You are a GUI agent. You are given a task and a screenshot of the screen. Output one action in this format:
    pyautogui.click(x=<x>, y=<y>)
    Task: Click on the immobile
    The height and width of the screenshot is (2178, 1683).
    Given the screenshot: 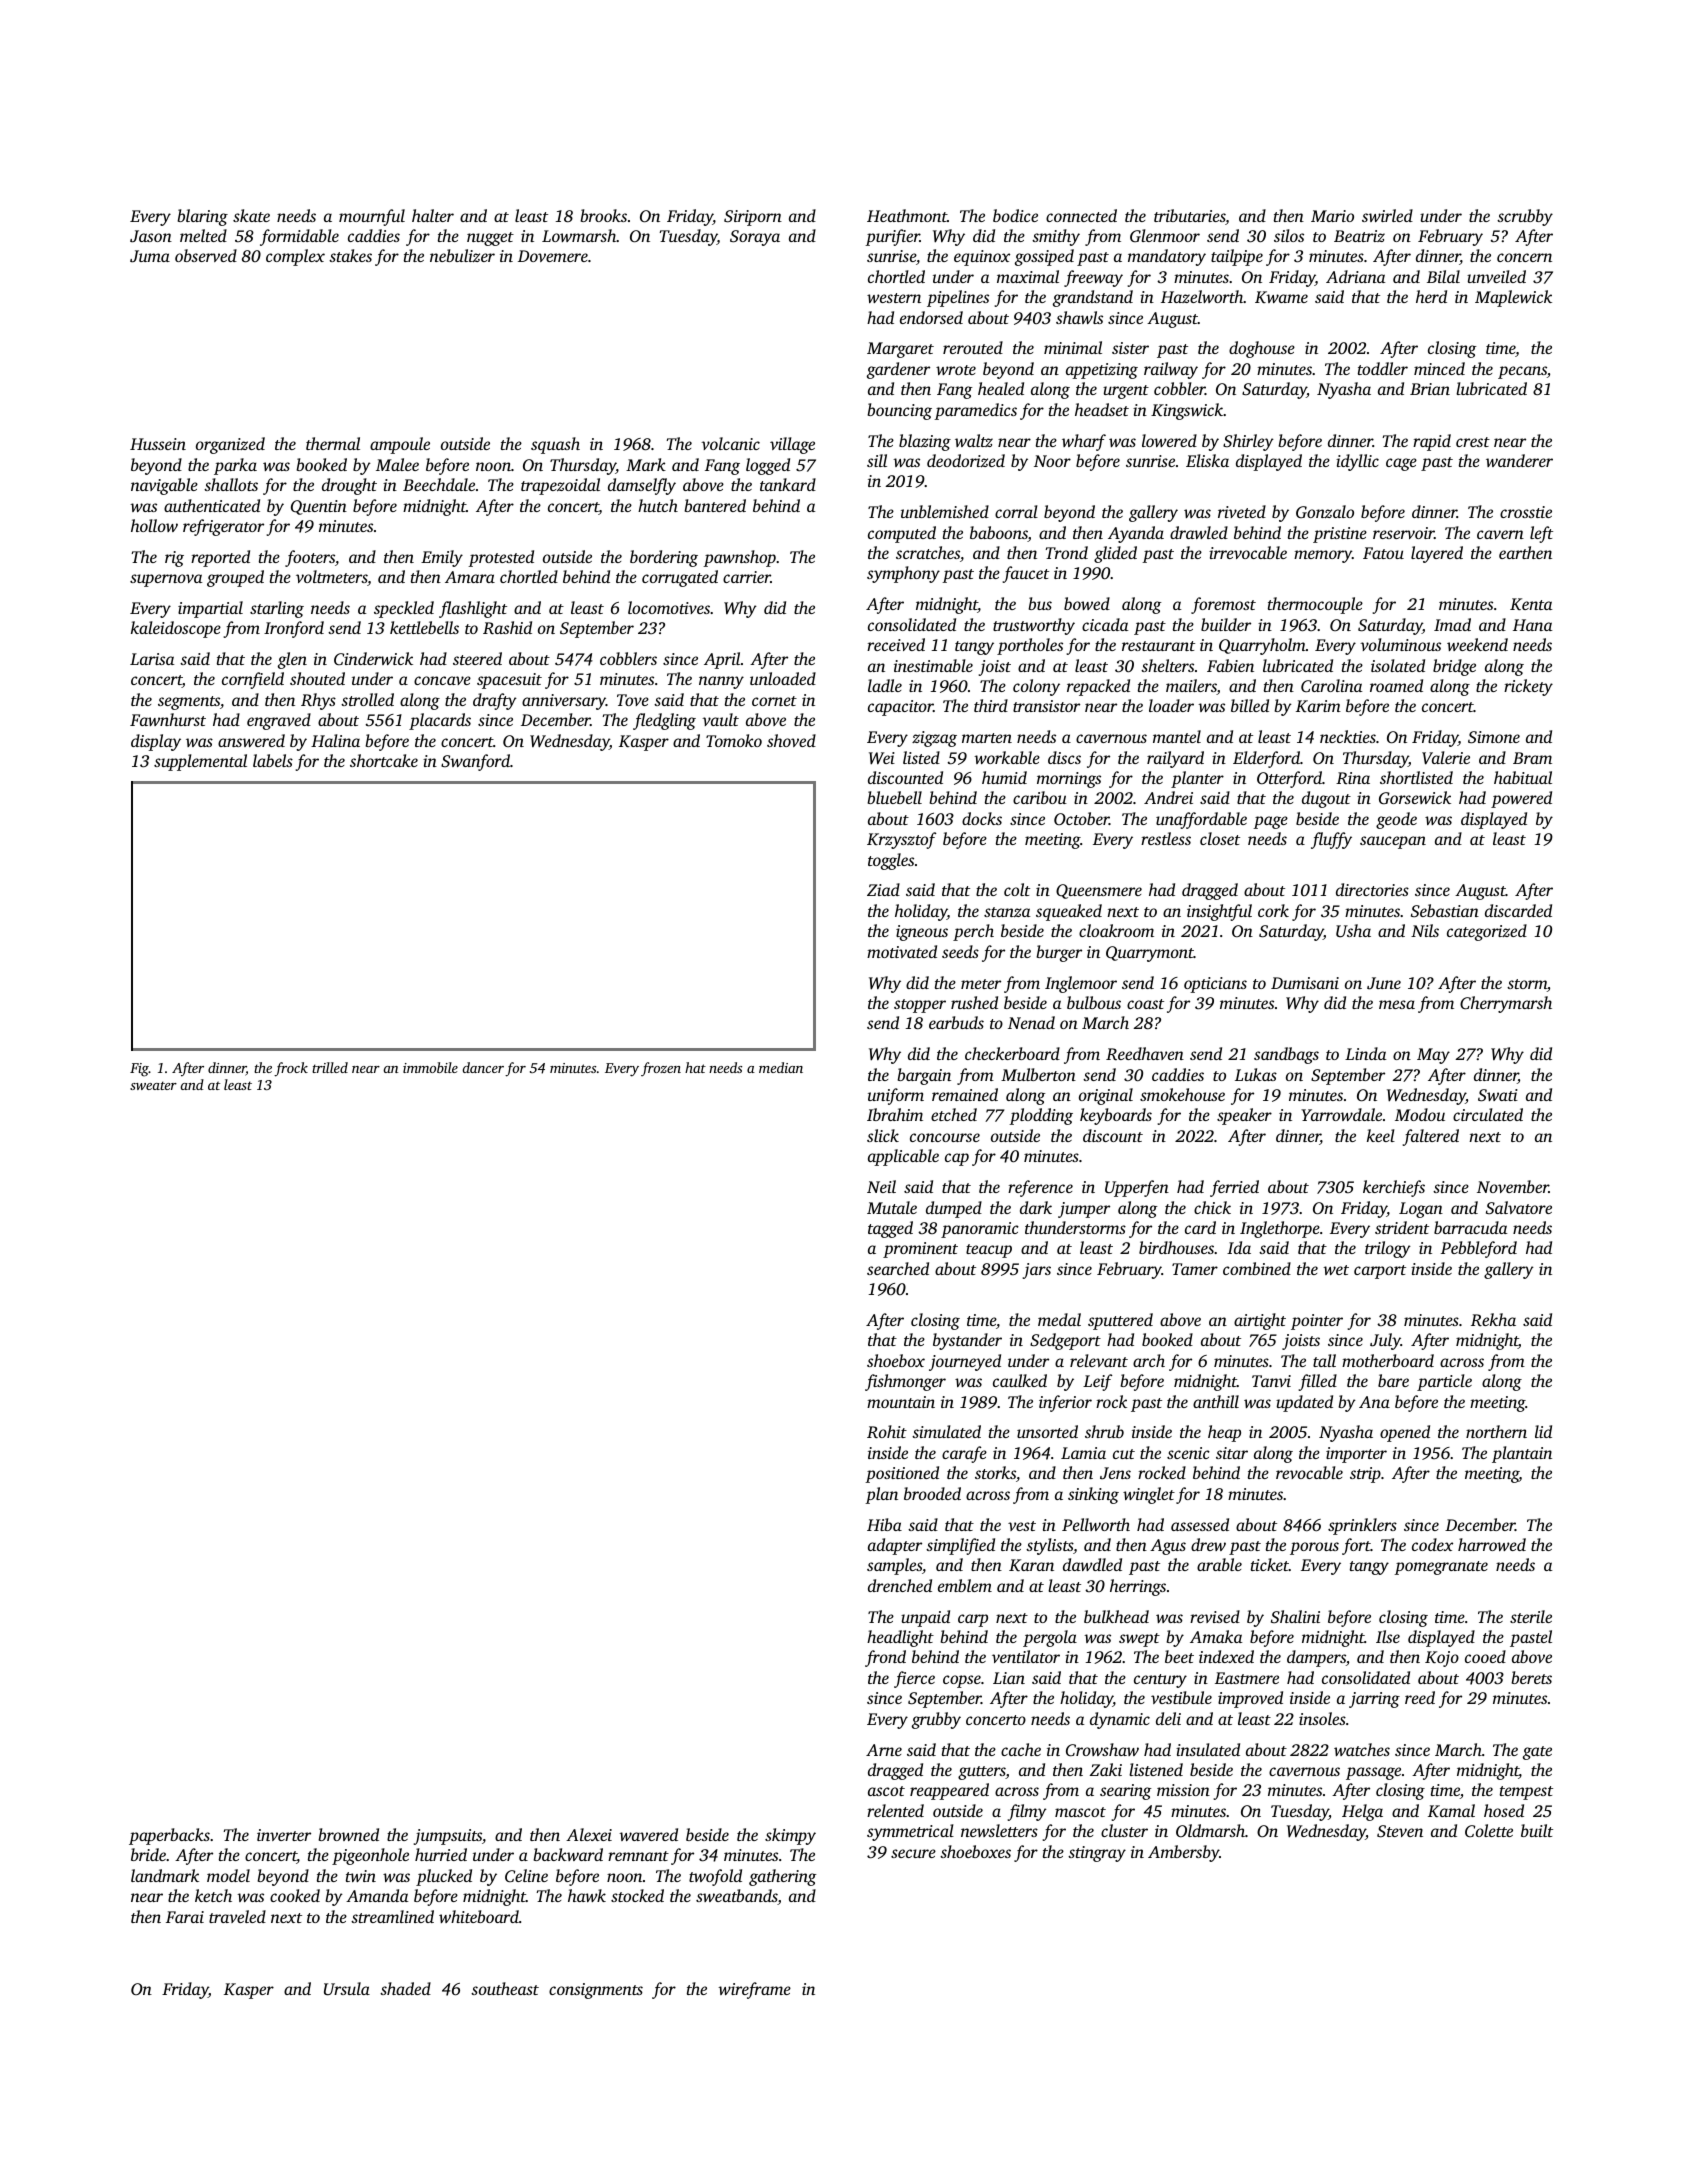 What is the action you would take?
    pyautogui.click(x=430, y=1067)
